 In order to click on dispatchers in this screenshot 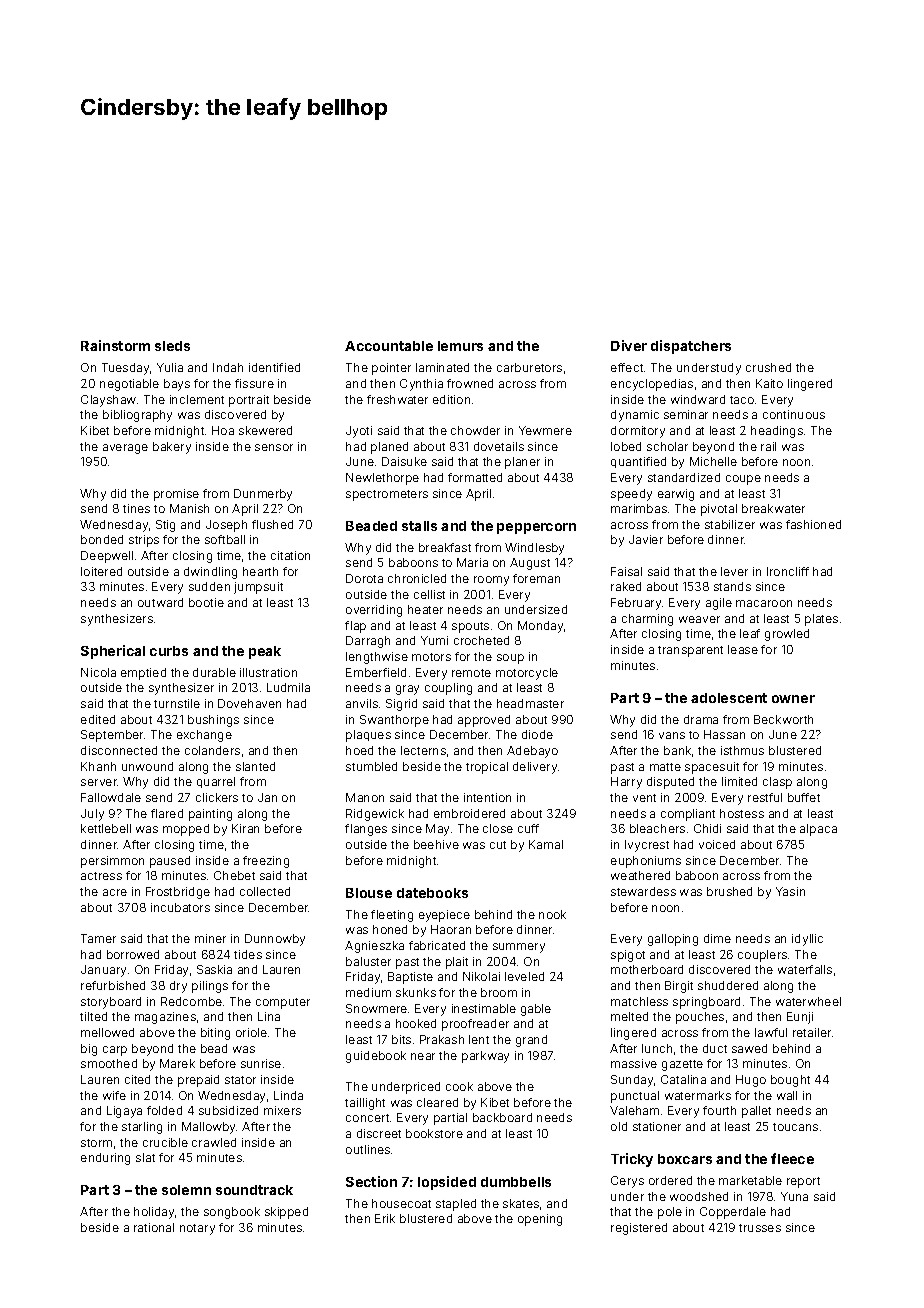, I will do `click(691, 347)`.
